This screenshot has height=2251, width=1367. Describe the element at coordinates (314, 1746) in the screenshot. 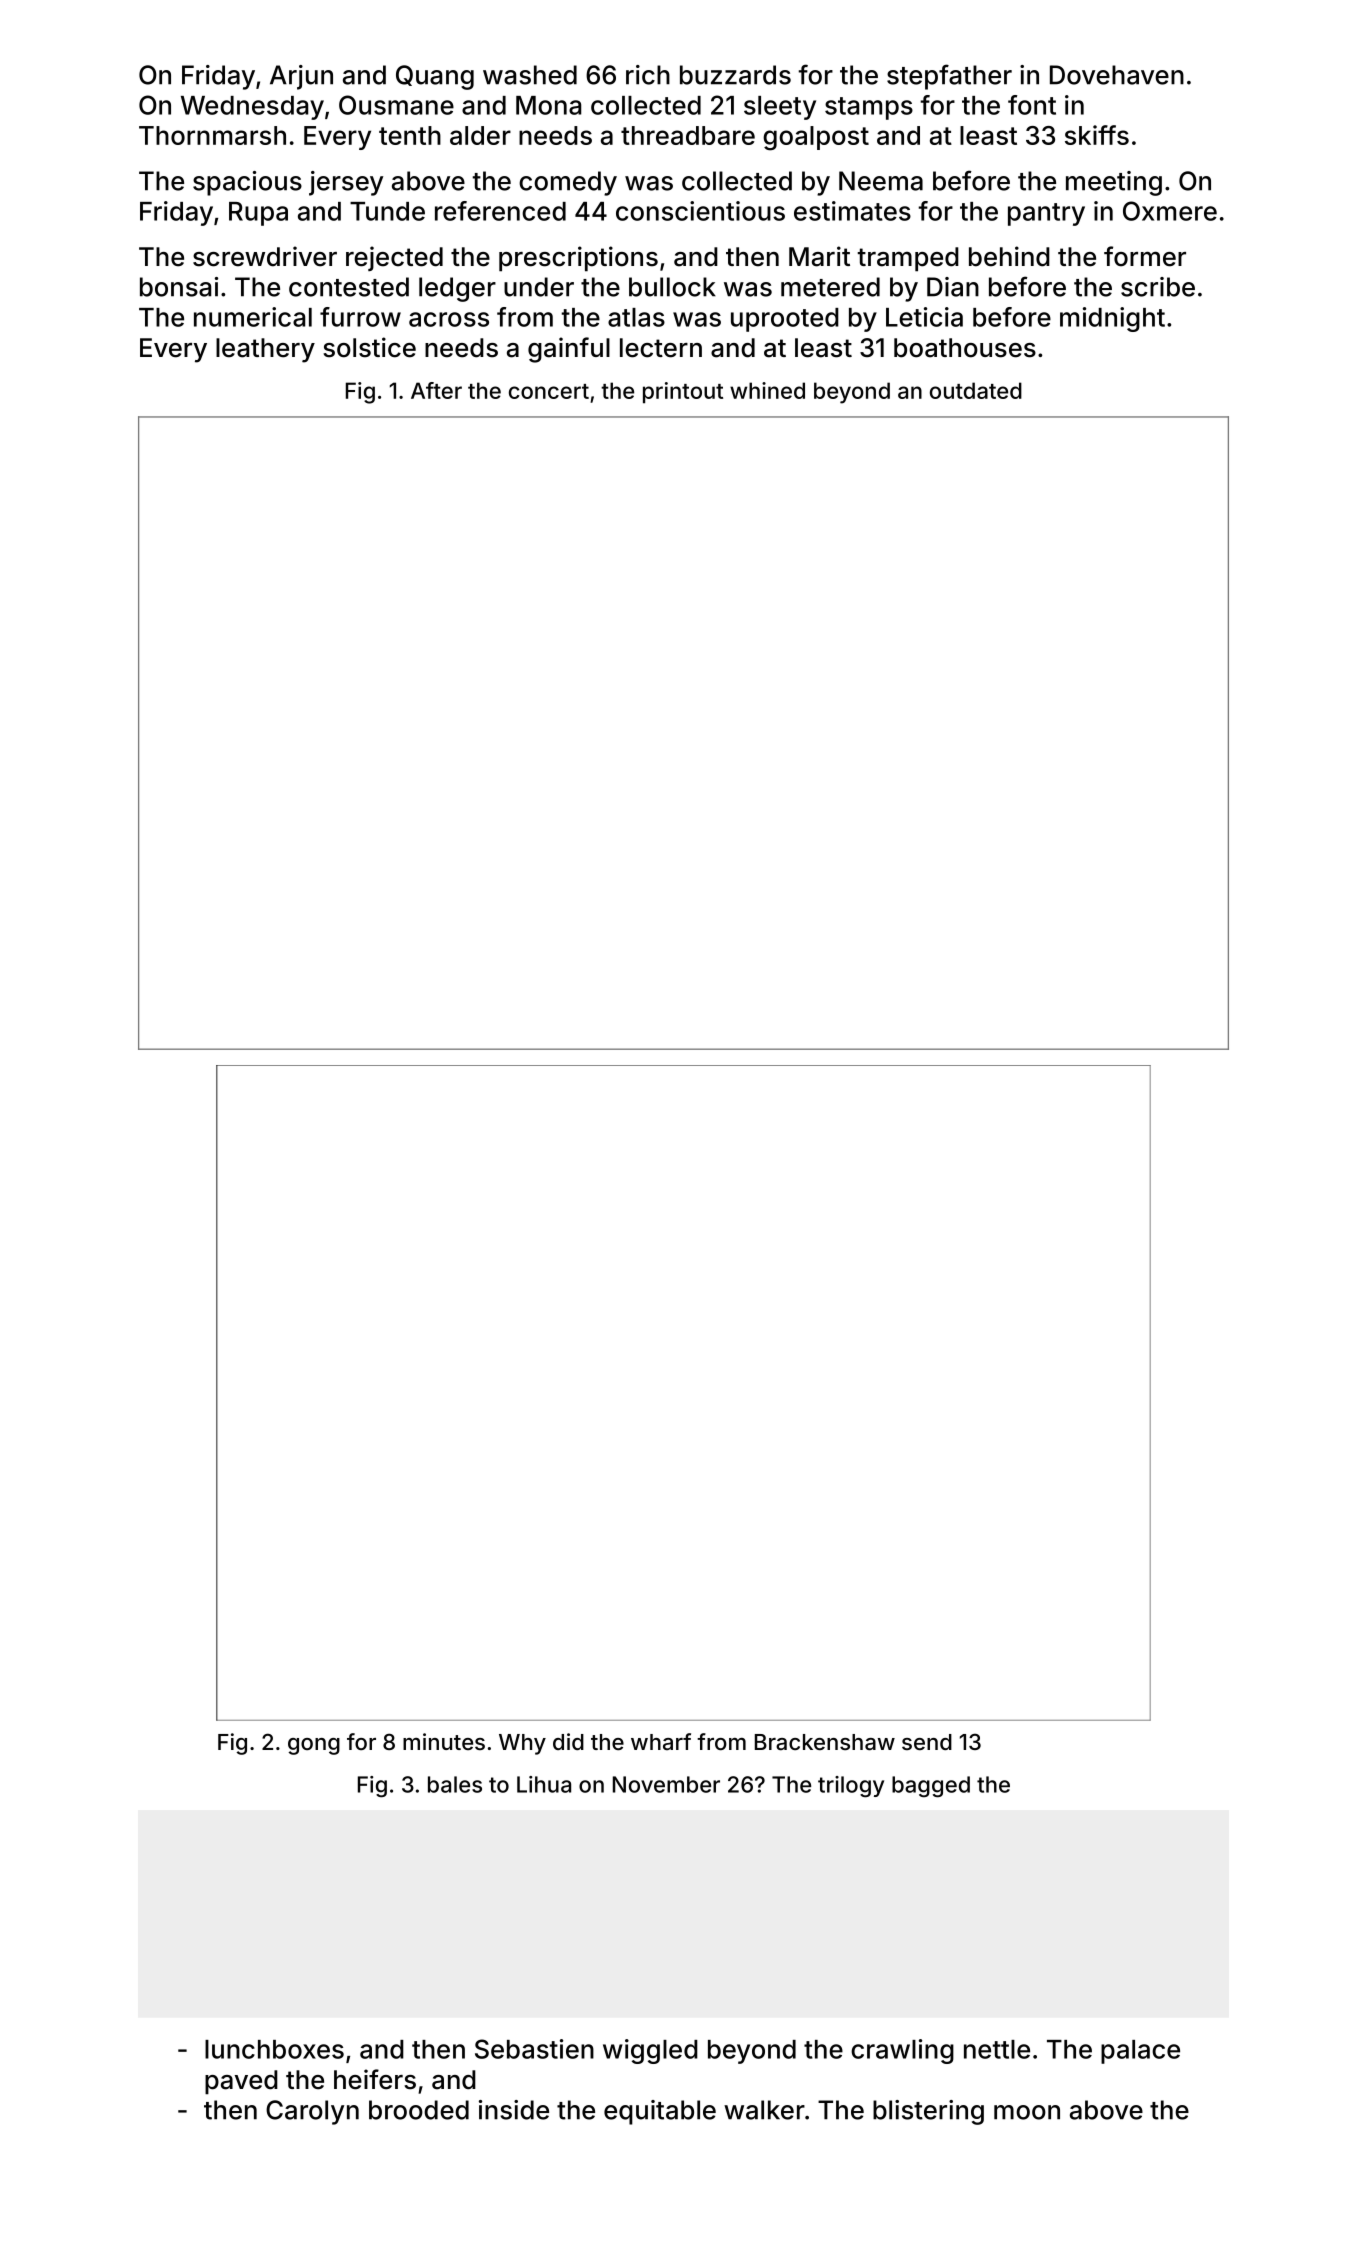

I see `gong` at that location.
